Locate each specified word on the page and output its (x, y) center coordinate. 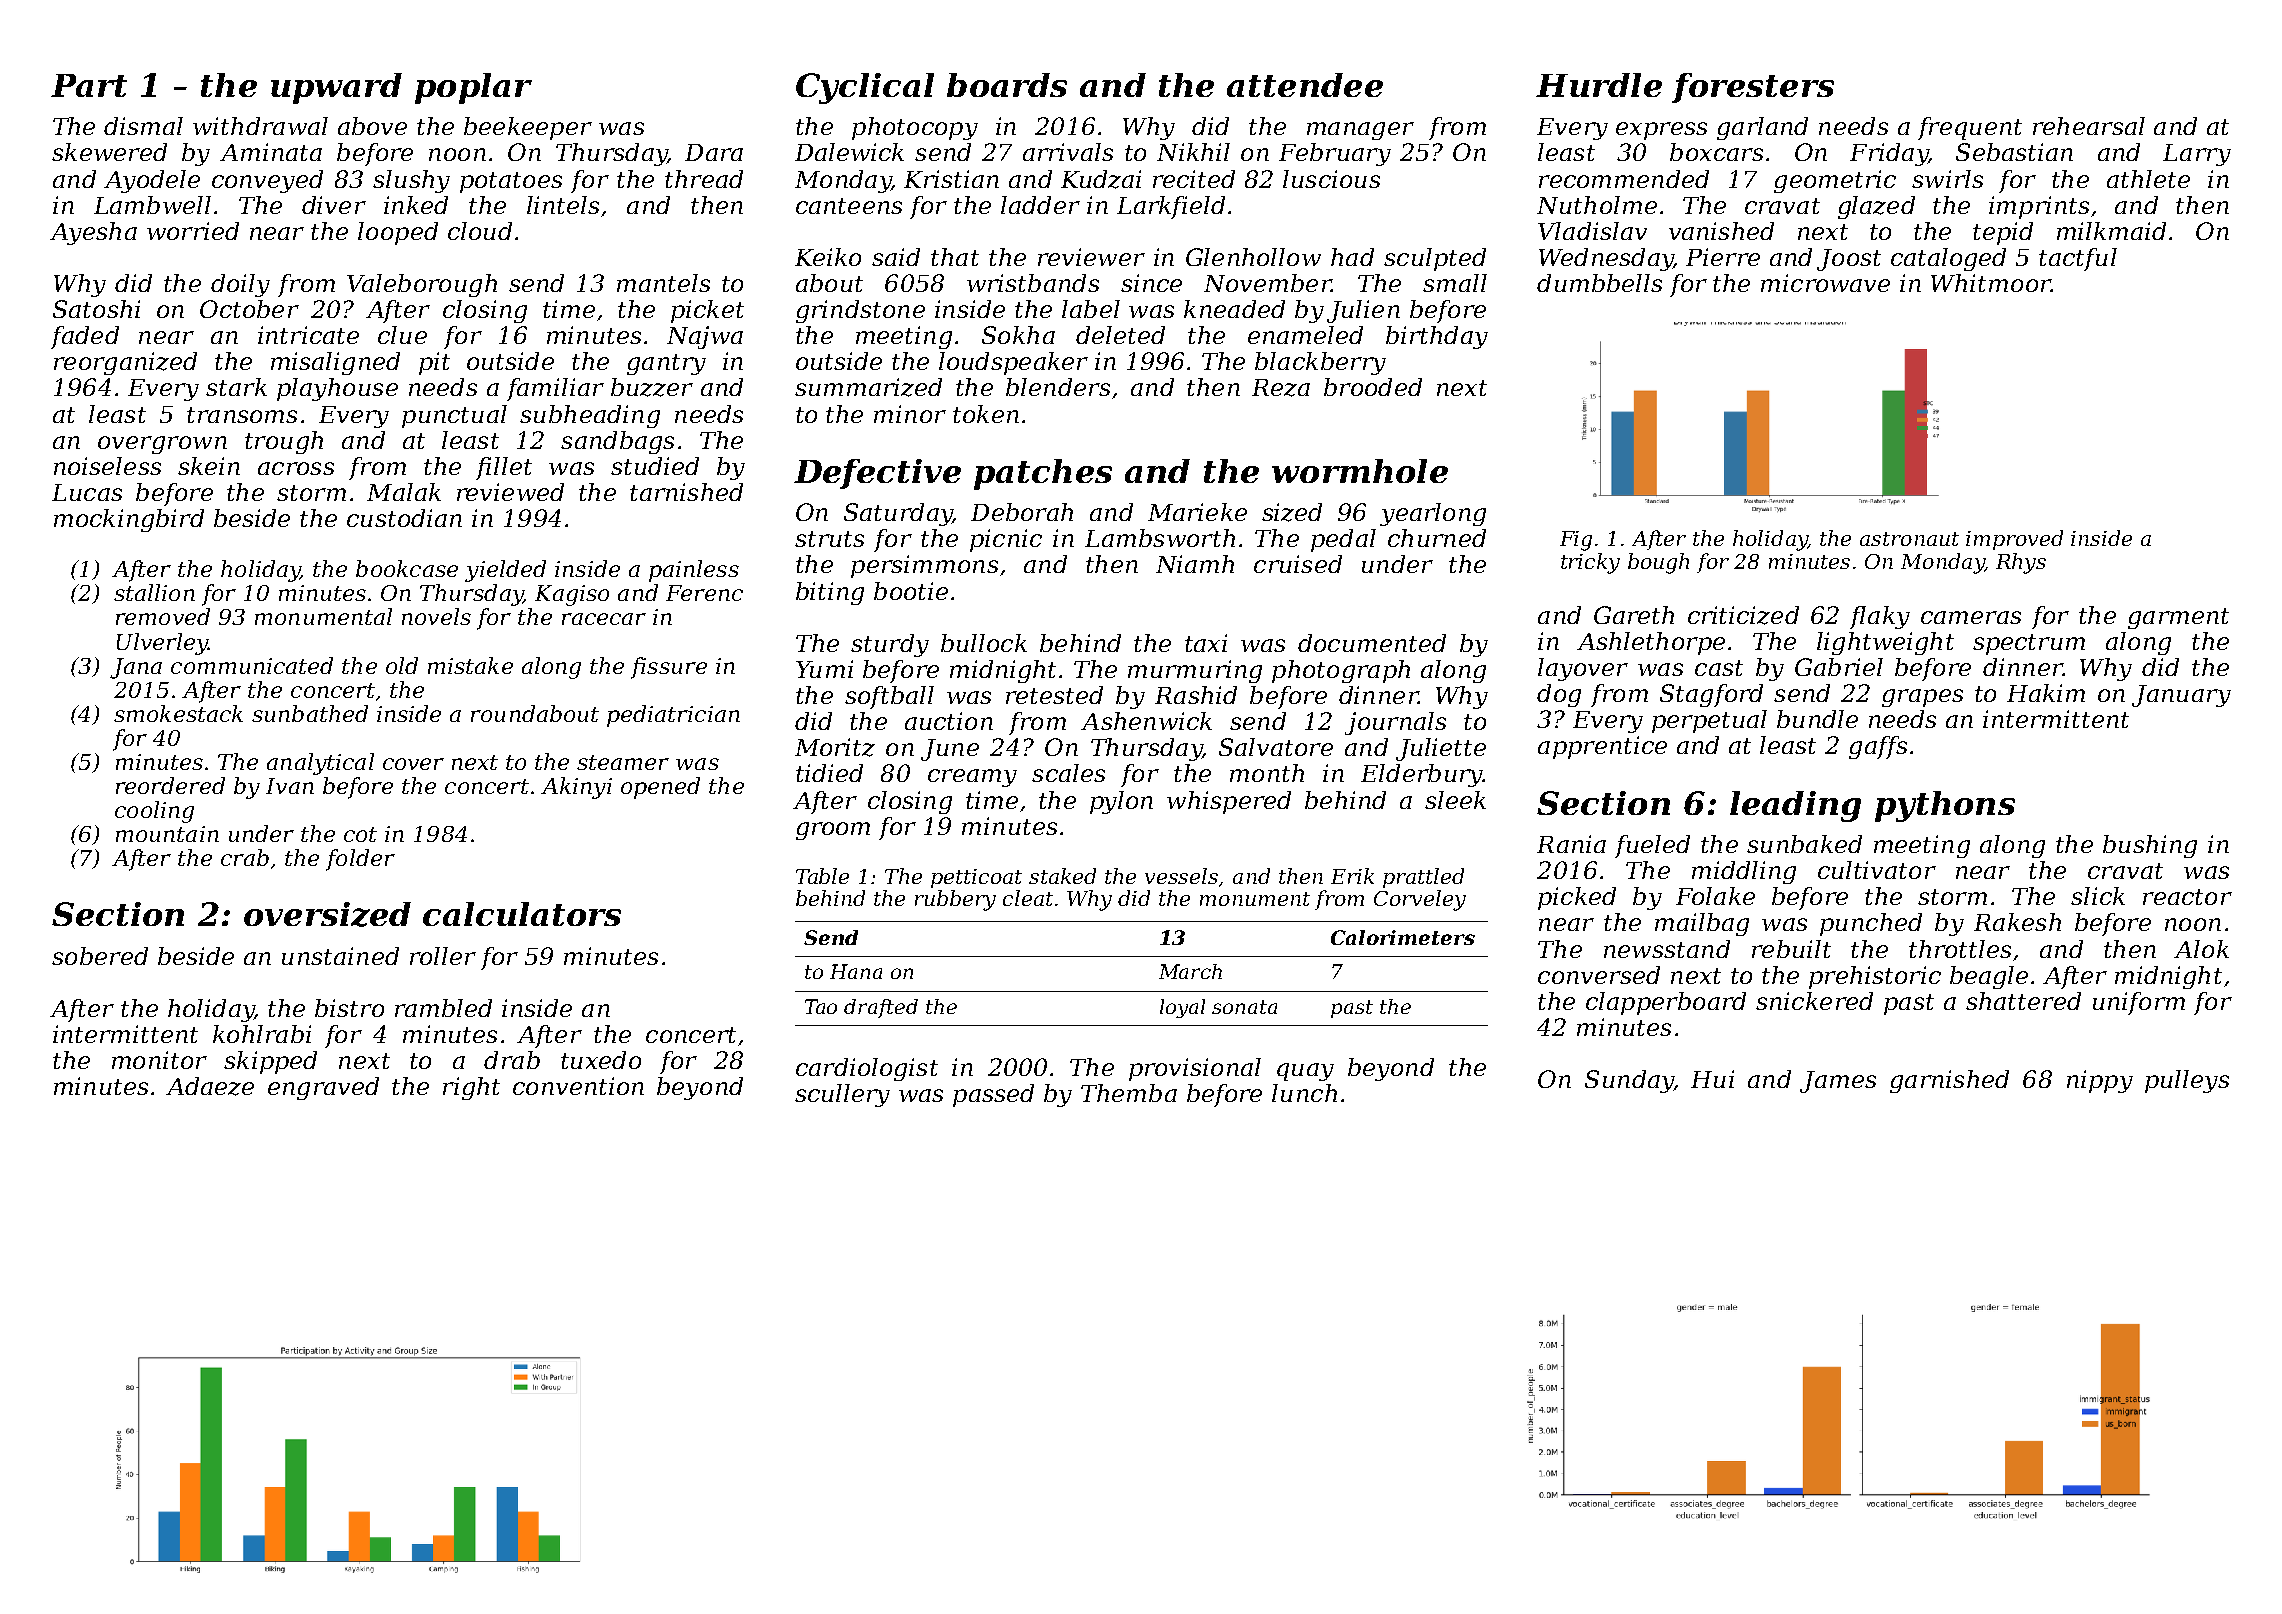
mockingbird (129, 520)
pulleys (2187, 1081)
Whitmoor (1991, 283)
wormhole (1360, 471)
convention (578, 1086)
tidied (829, 773)
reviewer (1091, 257)
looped (398, 233)
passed (993, 1095)
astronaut (1909, 539)
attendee (1305, 85)
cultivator (1877, 870)
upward (336, 88)
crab (245, 857)
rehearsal (2089, 126)
